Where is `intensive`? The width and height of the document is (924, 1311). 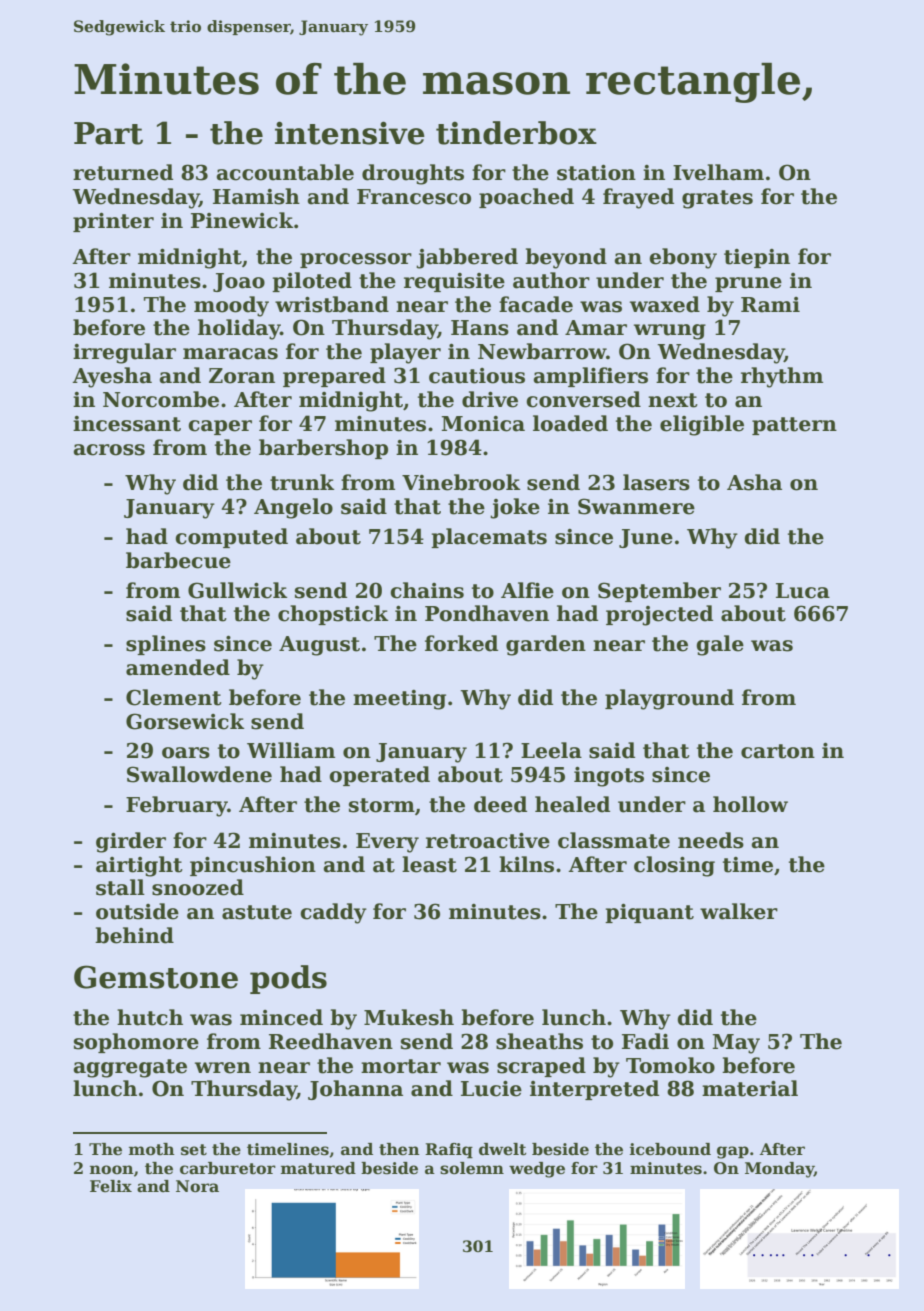 intensive is located at coordinates (350, 133).
